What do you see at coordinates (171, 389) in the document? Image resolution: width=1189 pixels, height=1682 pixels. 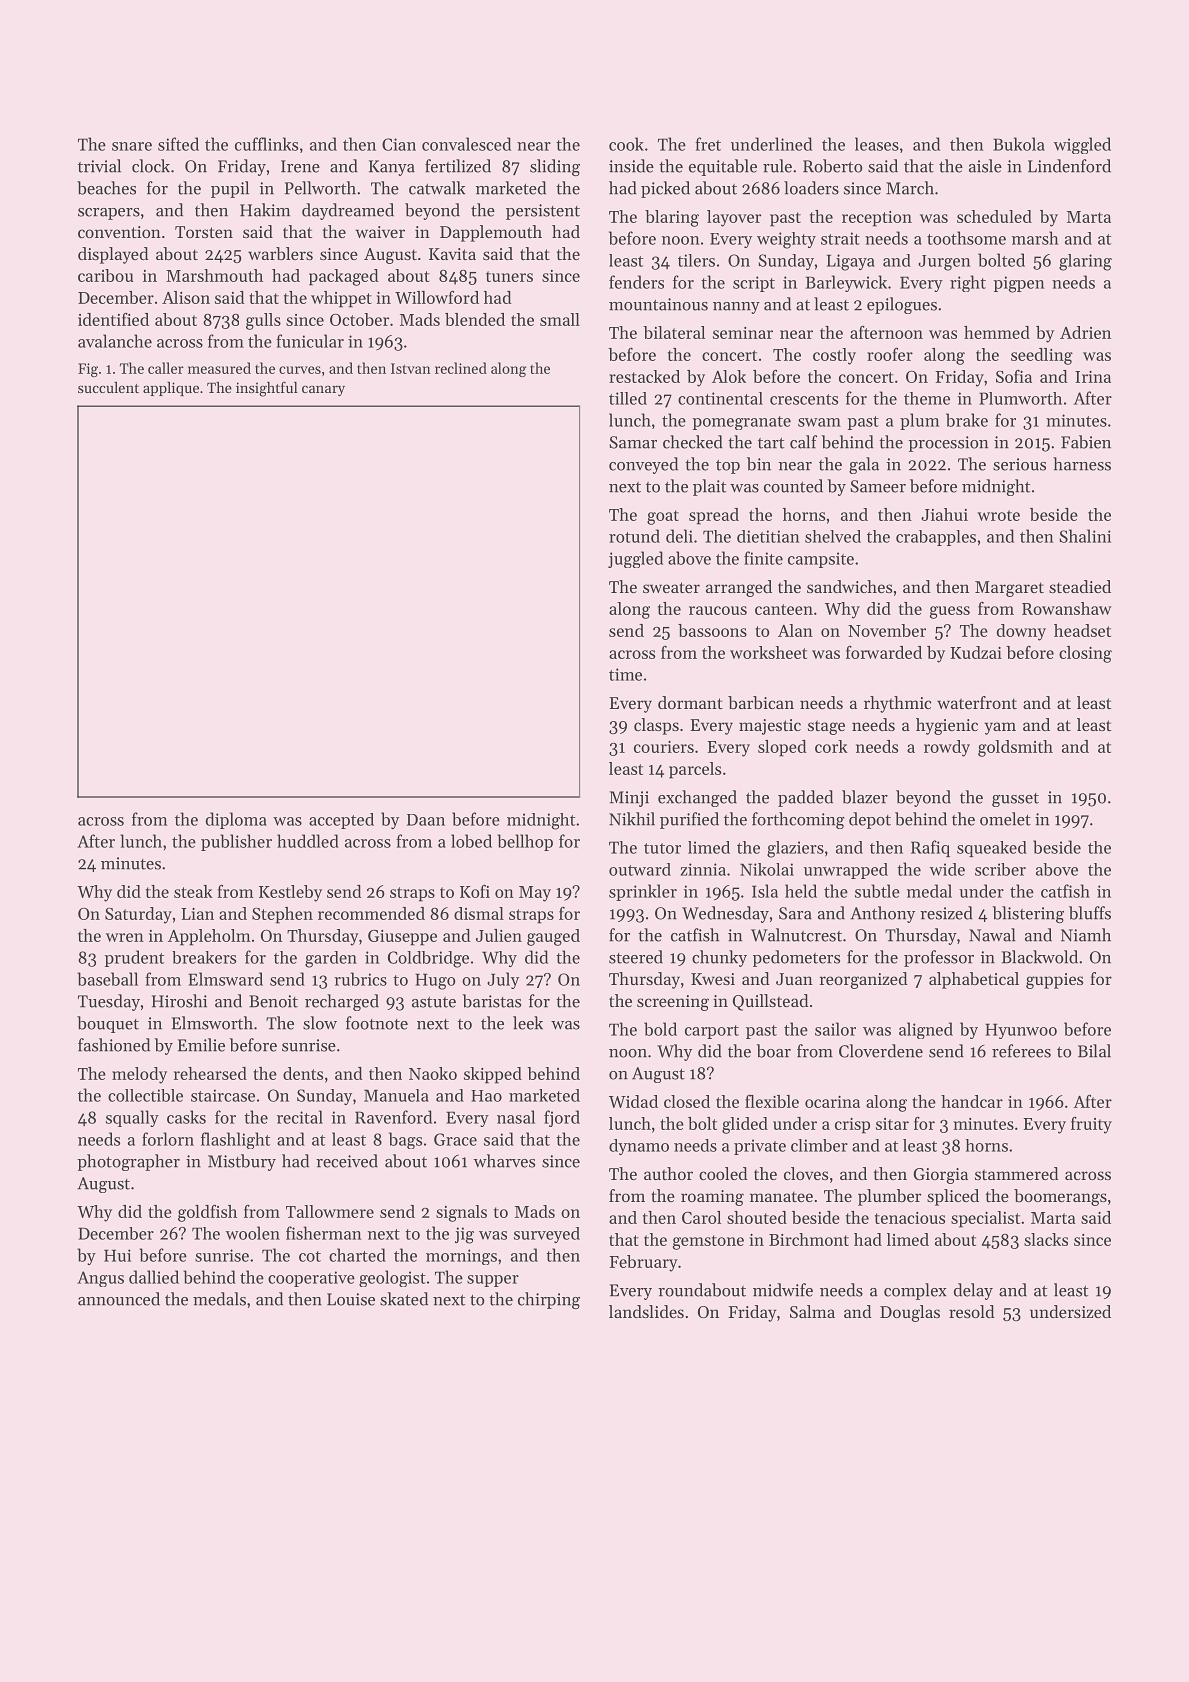 I see `applique` at bounding box center [171, 389].
